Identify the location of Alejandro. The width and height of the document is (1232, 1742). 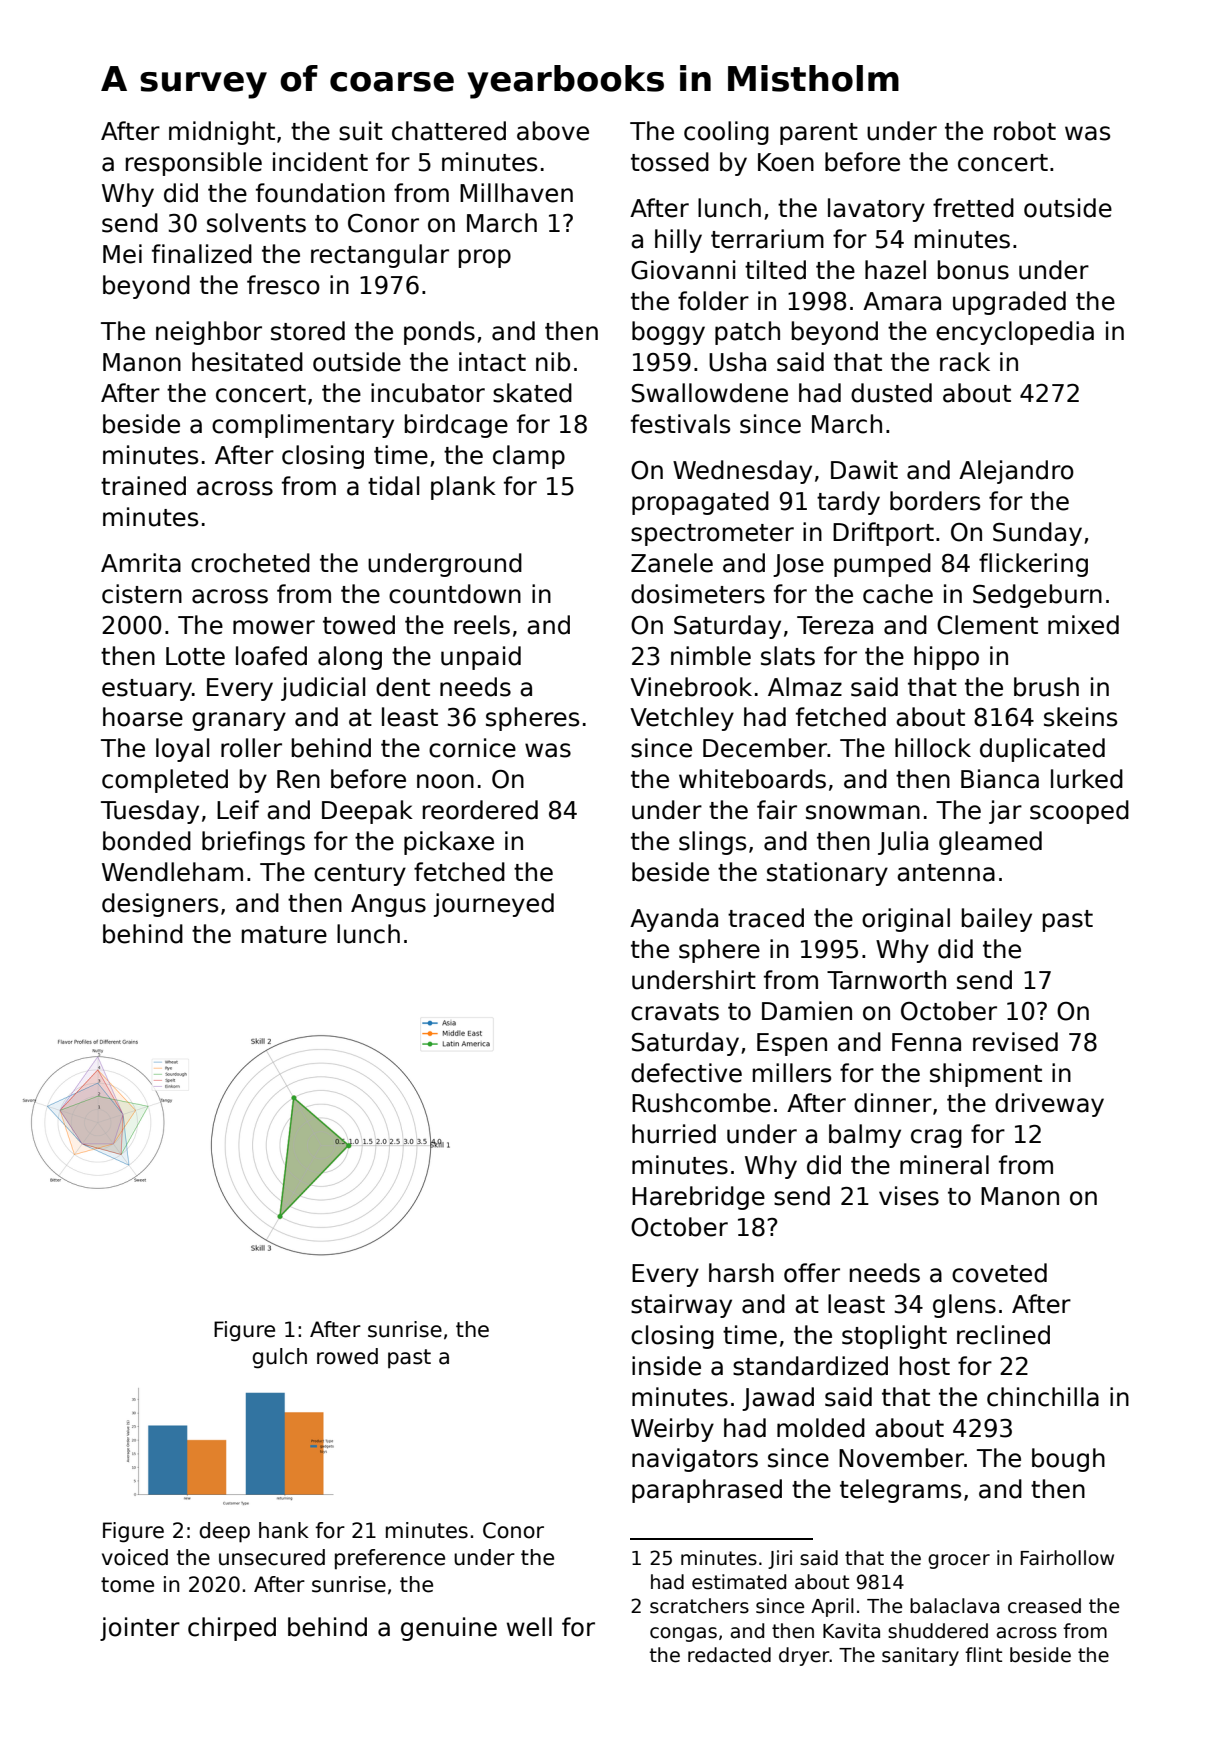
(1016, 472).
